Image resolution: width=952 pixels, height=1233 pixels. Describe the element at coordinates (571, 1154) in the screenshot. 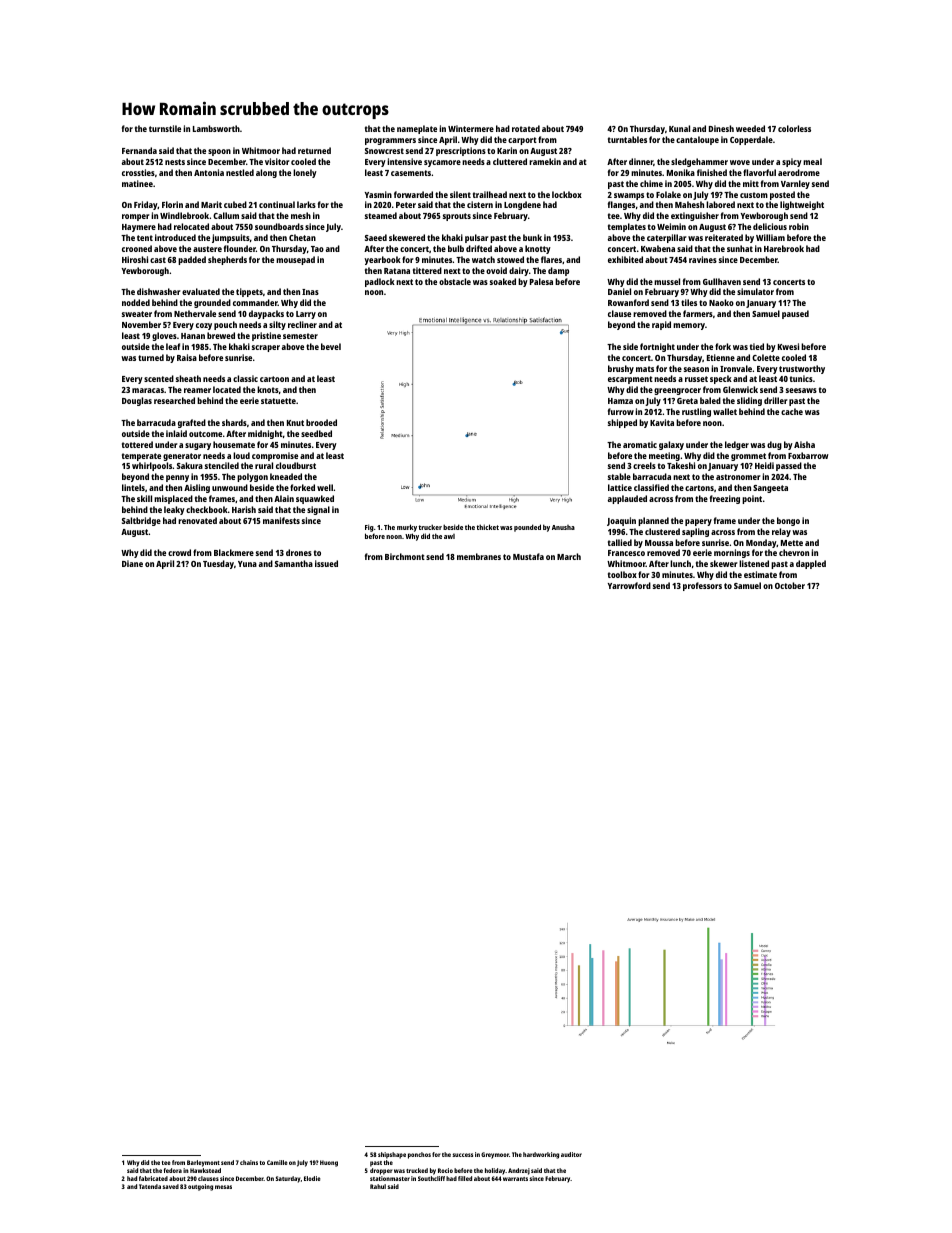

I see `auditor` at that location.
